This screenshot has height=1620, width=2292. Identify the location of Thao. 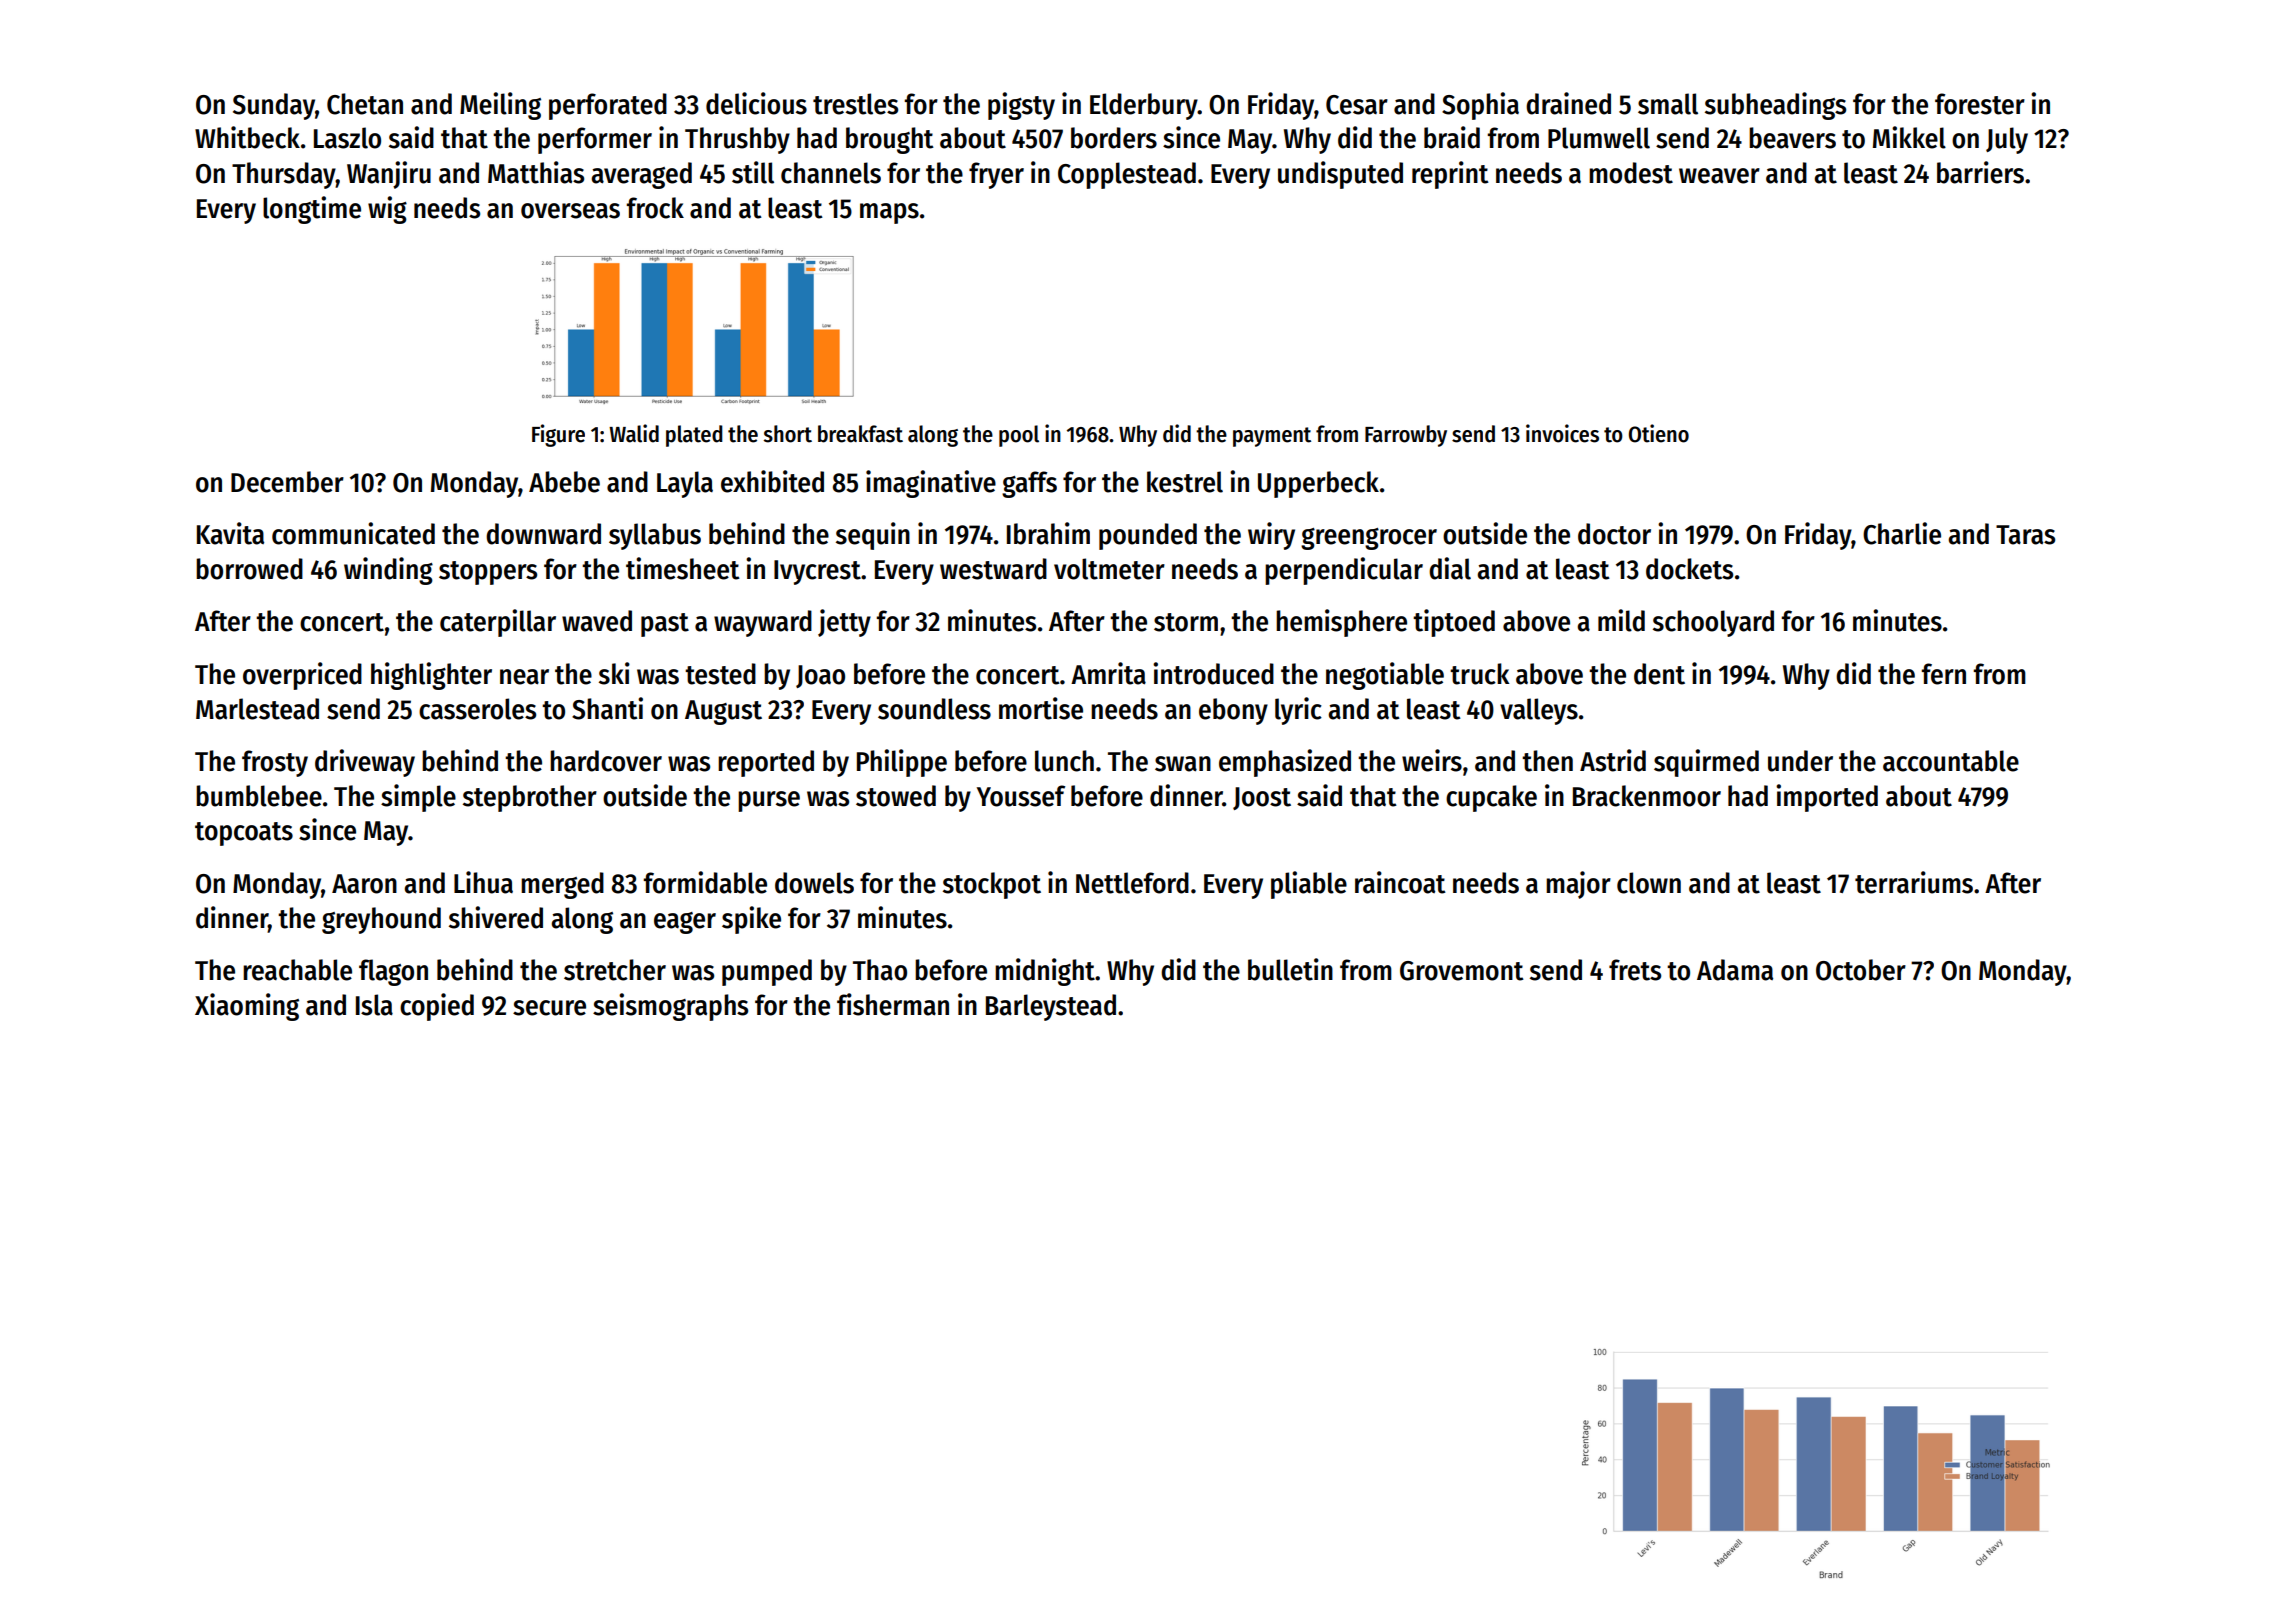
(880, 970).
